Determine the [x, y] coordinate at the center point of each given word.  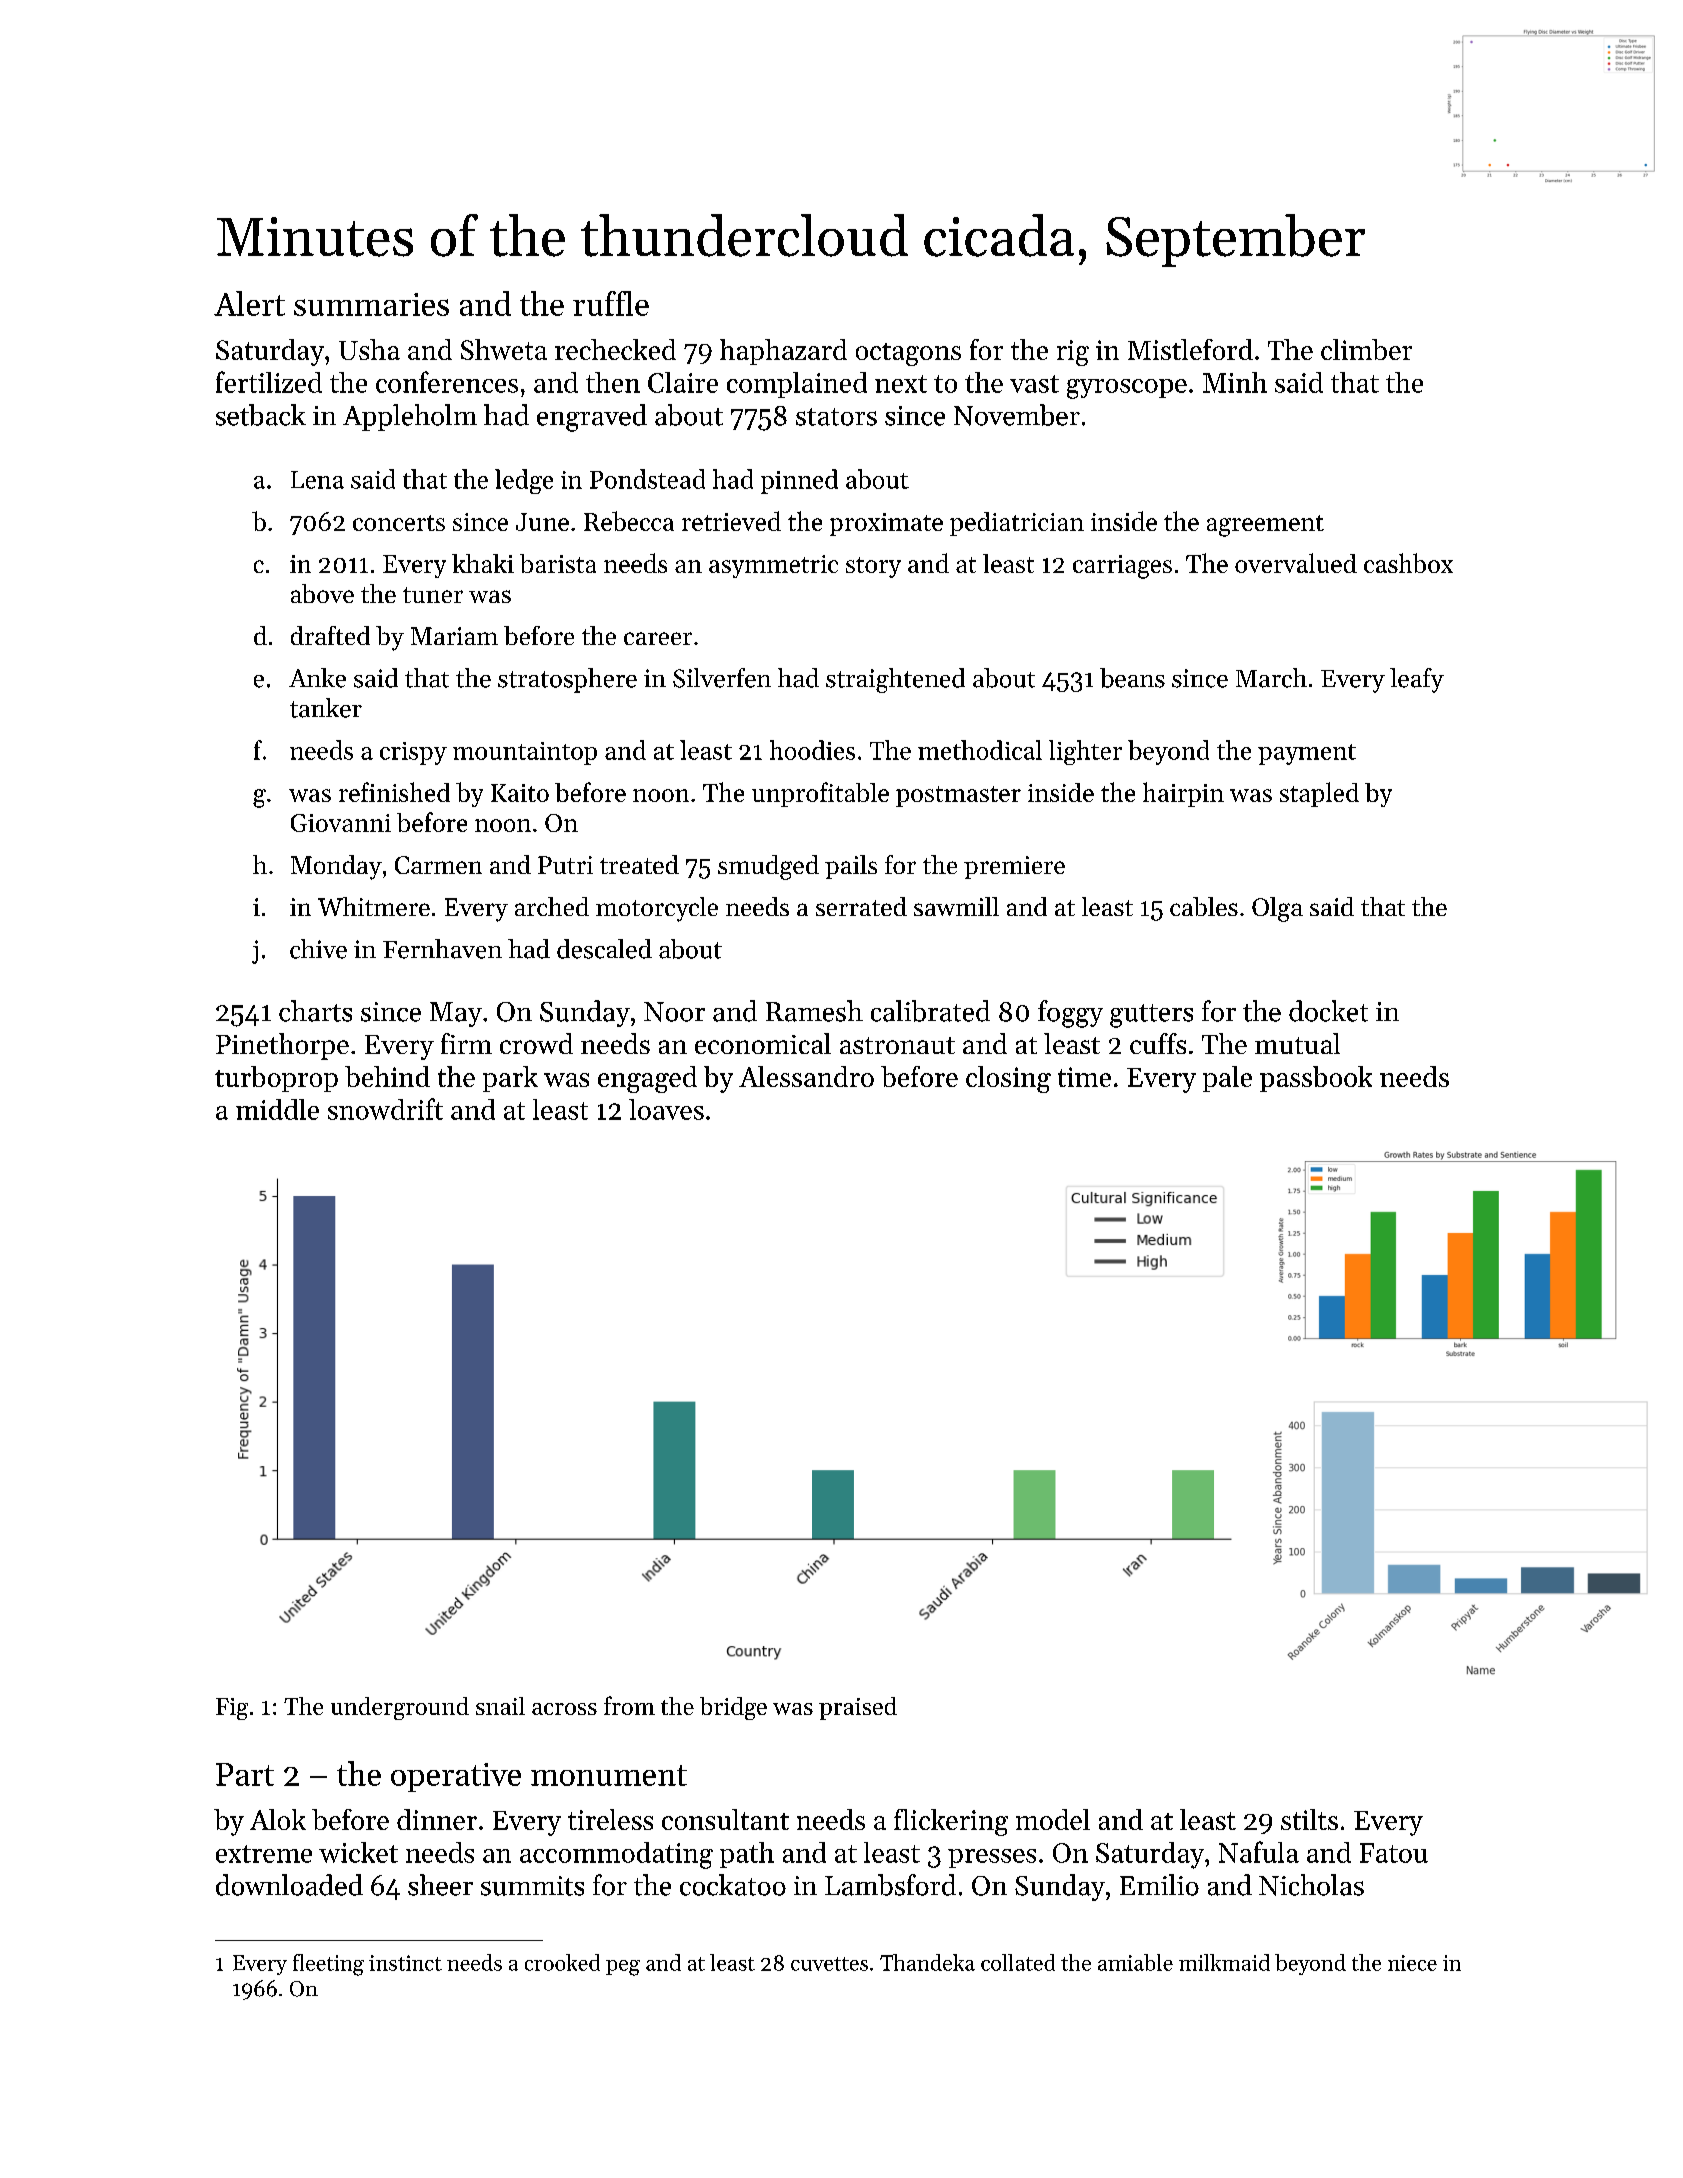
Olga [1277, 909]
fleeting [328, 1965]
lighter [1085, 752]
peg [623, 1968]
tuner [433, 595]
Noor [674, 1012]
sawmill [956, 906]
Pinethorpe [282, 1046]
